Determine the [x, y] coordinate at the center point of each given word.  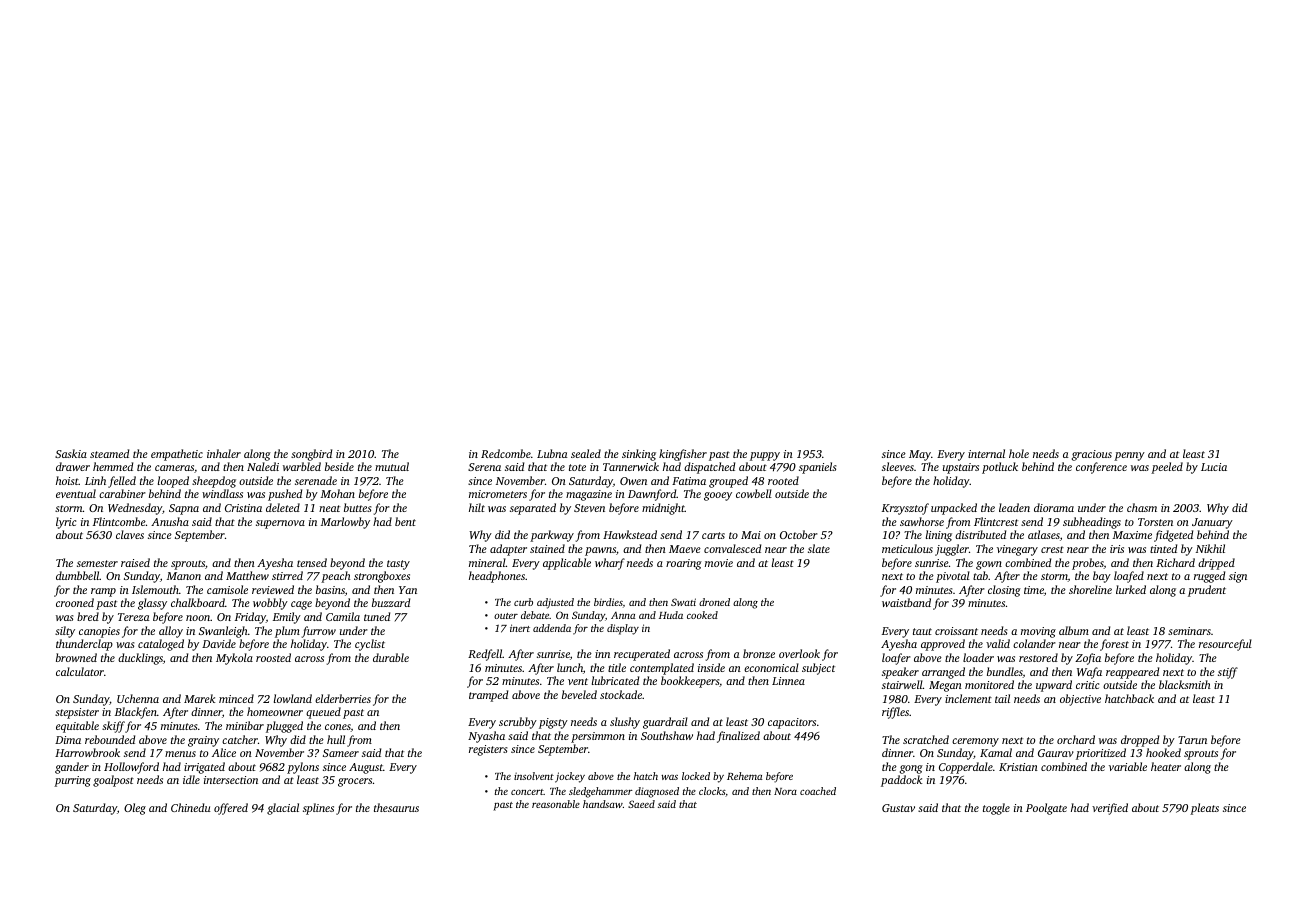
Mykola [234, 659]
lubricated [615, 680]
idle [191, 779]
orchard [1076, 739]
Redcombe [506, 453]
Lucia [1214, 467]
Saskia [71, 453]
